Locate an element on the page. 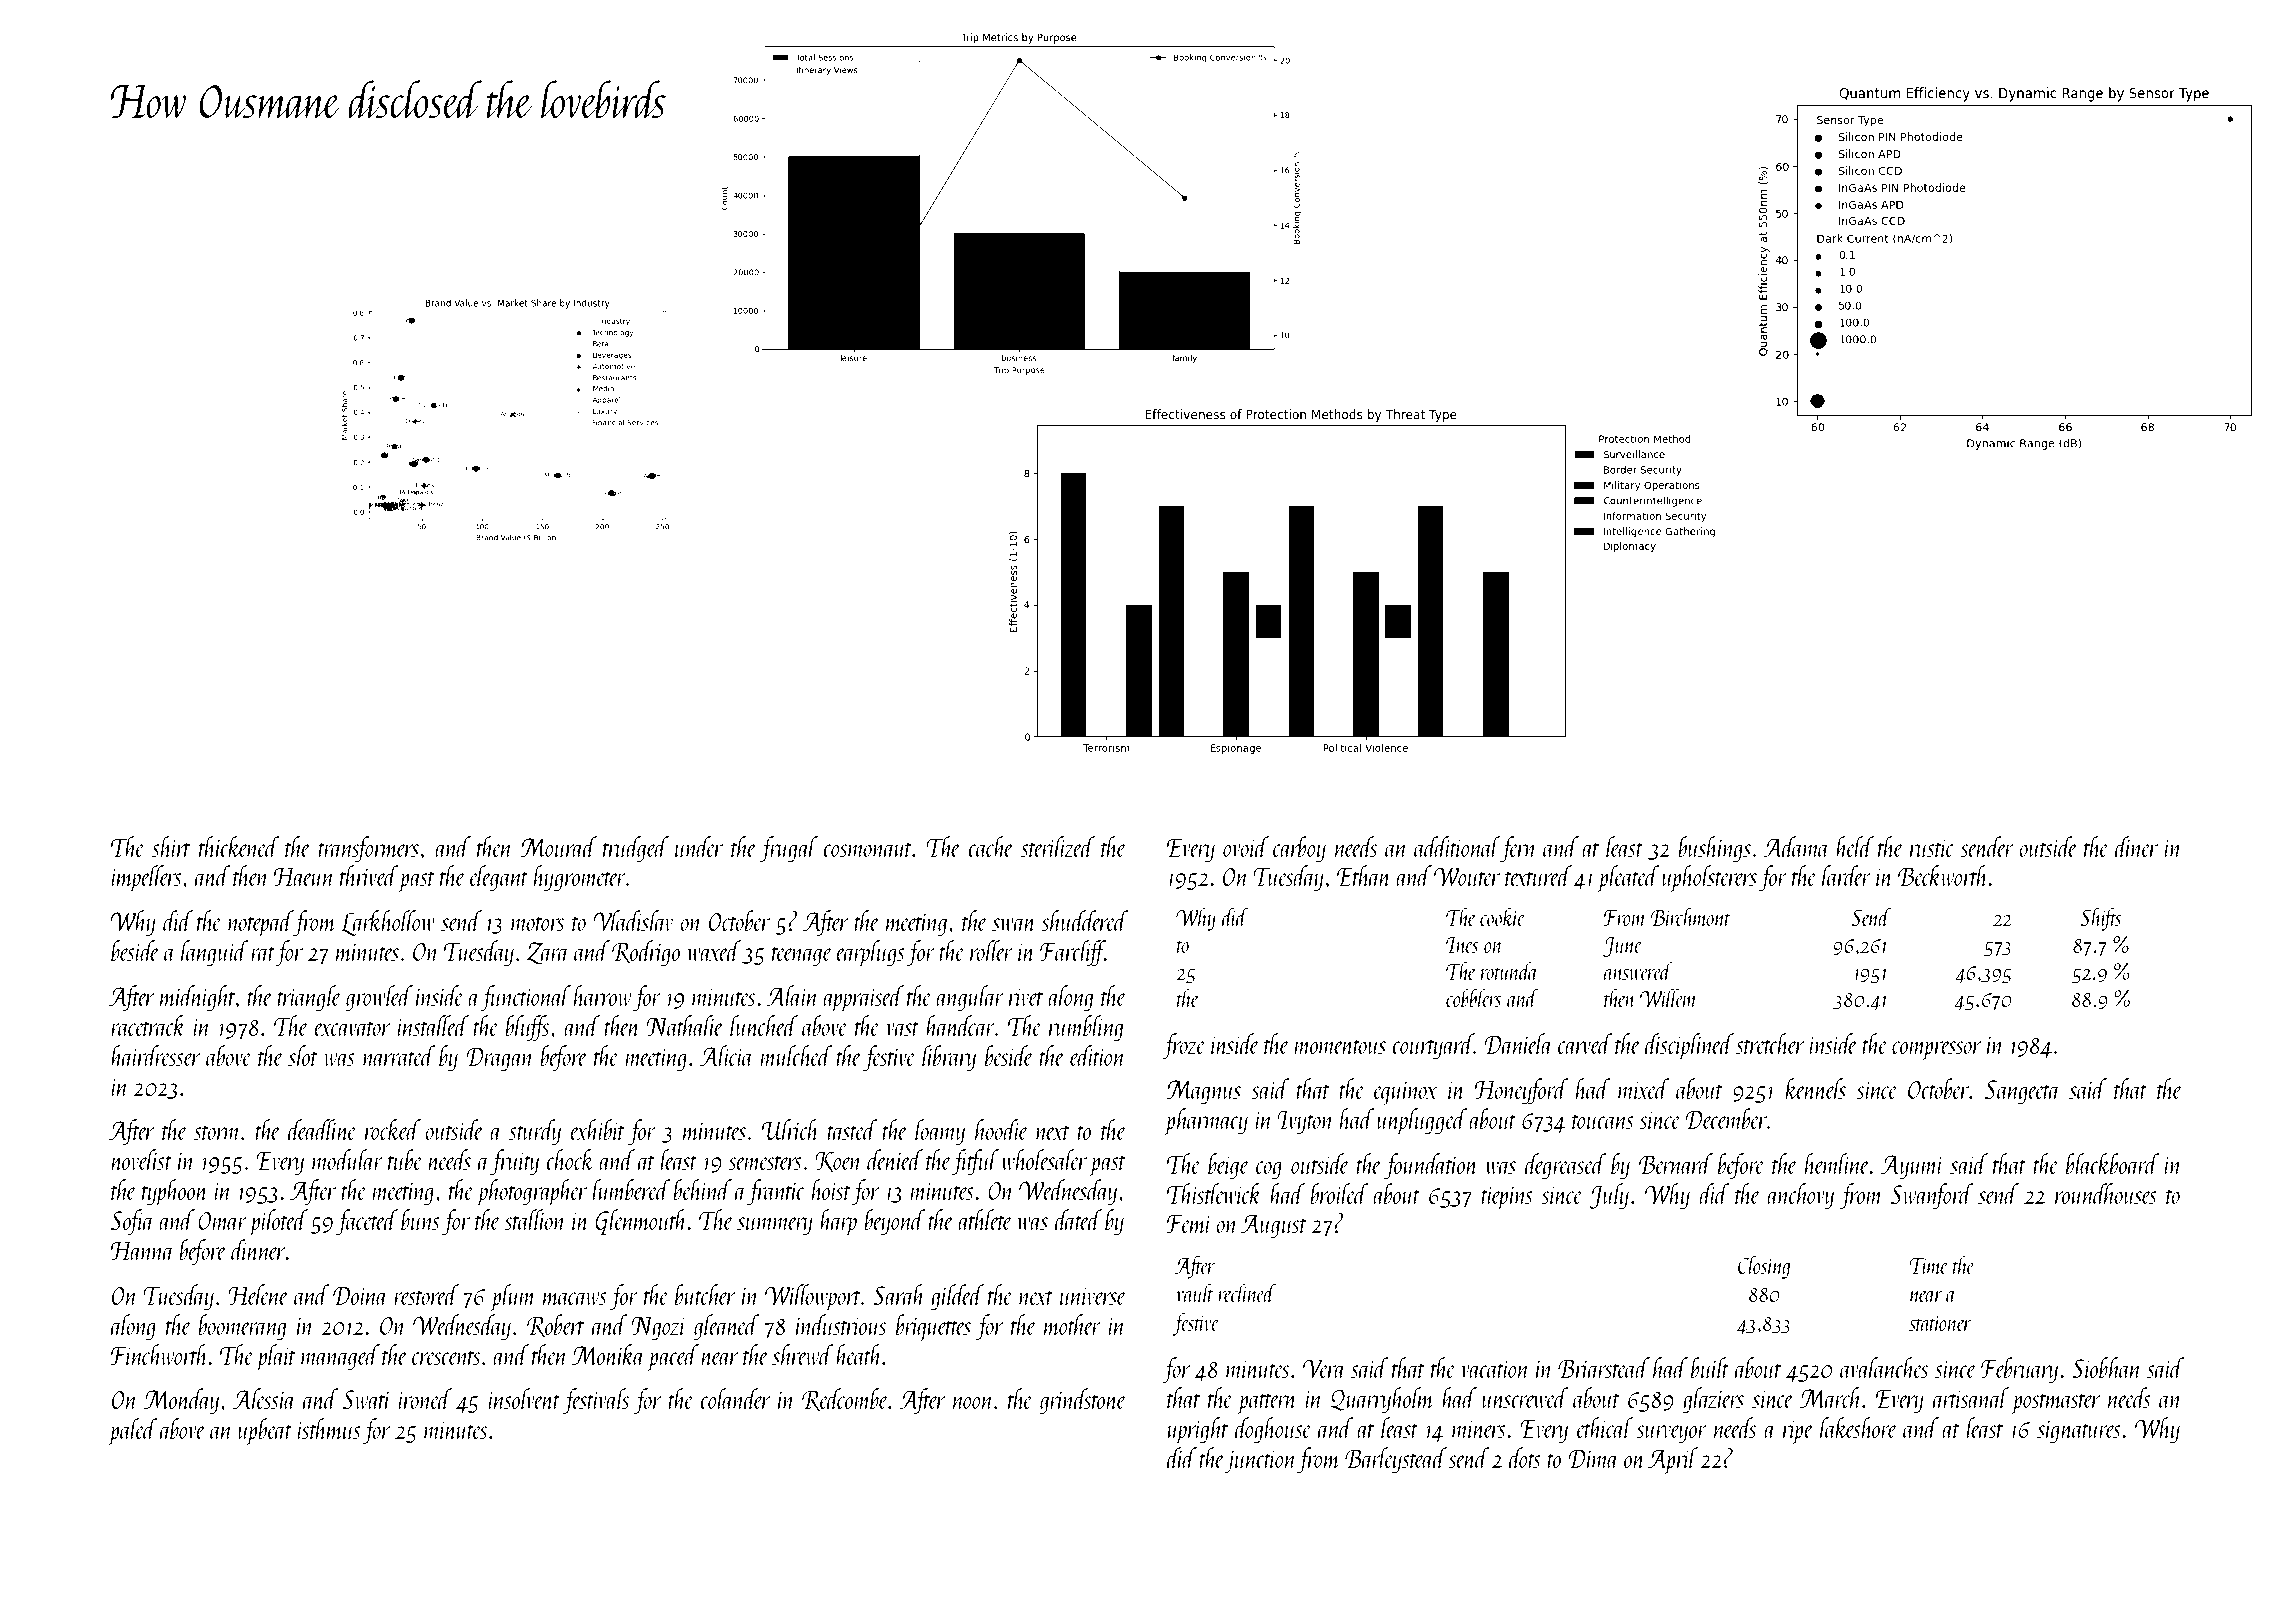 Image resolution: width=2292 pixels, height=1620 pixels. slot is located at coordinates (303, 1055).
